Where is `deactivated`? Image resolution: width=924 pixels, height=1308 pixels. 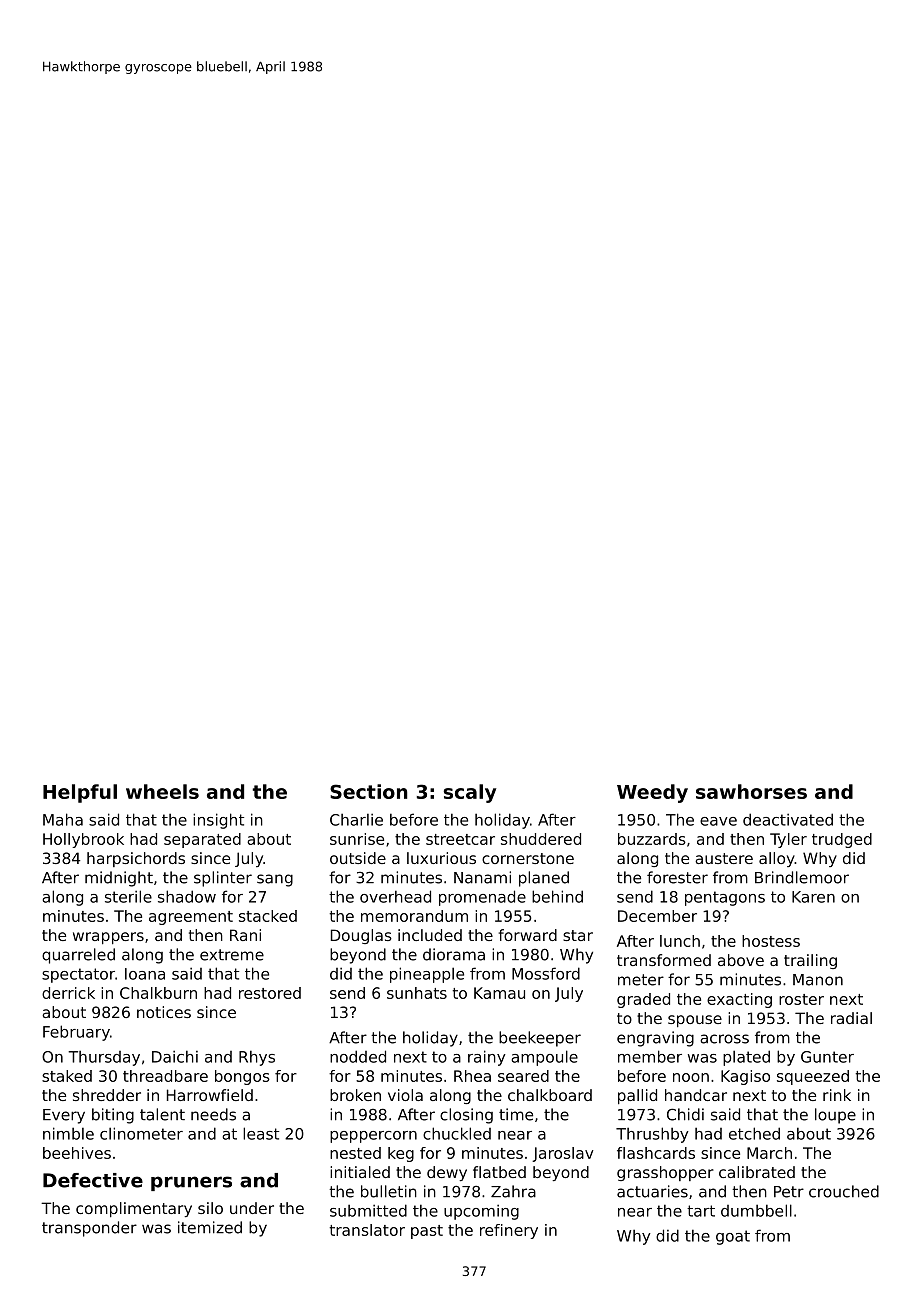
deactivated is located at coordinates (788, 819).
